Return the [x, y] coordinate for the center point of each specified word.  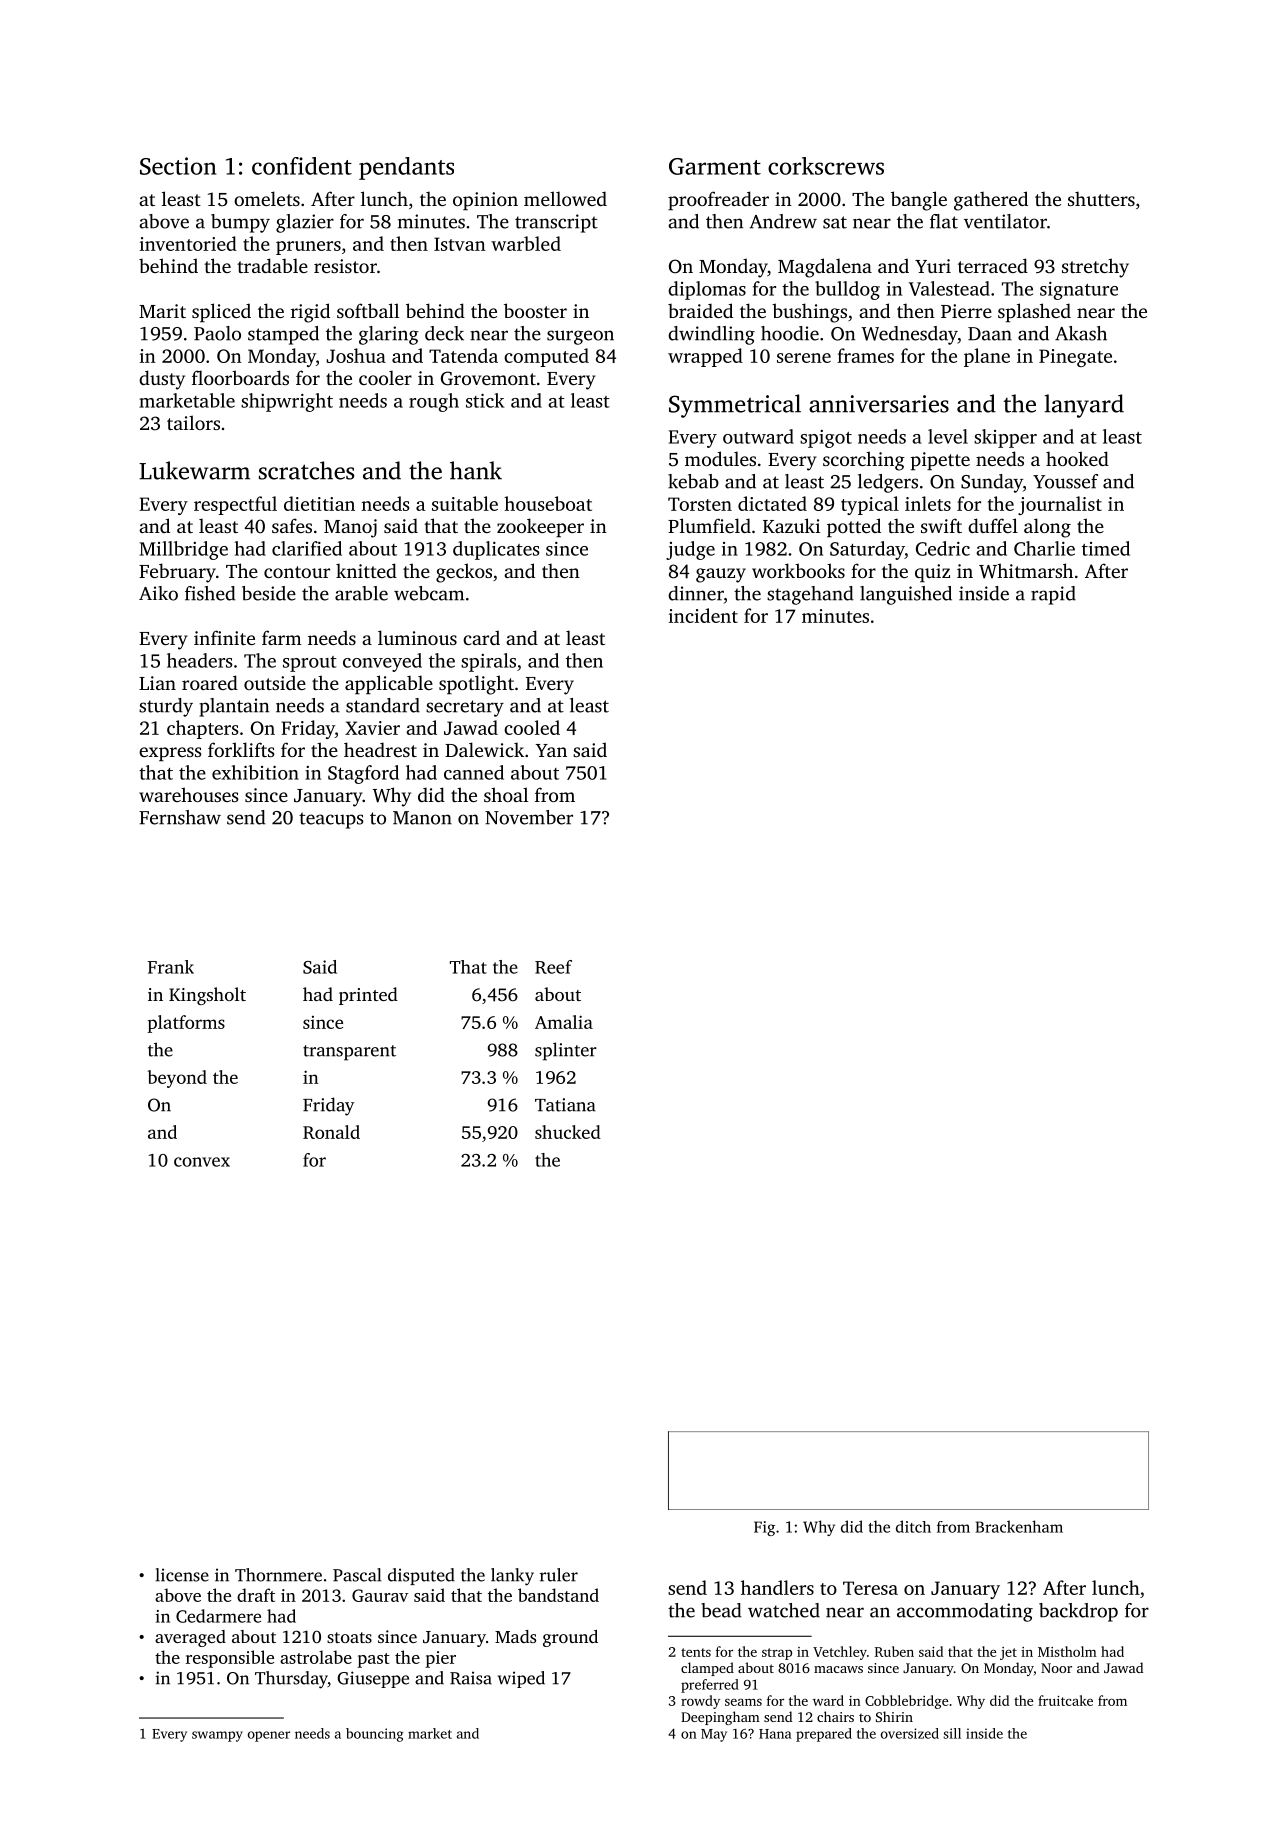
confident [302, 166]
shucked [568, 1132]
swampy [217, 1736]
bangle [919, 201]
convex [202, 1162]
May [714, 1735]
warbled [526, 243]
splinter [566, 1051]
